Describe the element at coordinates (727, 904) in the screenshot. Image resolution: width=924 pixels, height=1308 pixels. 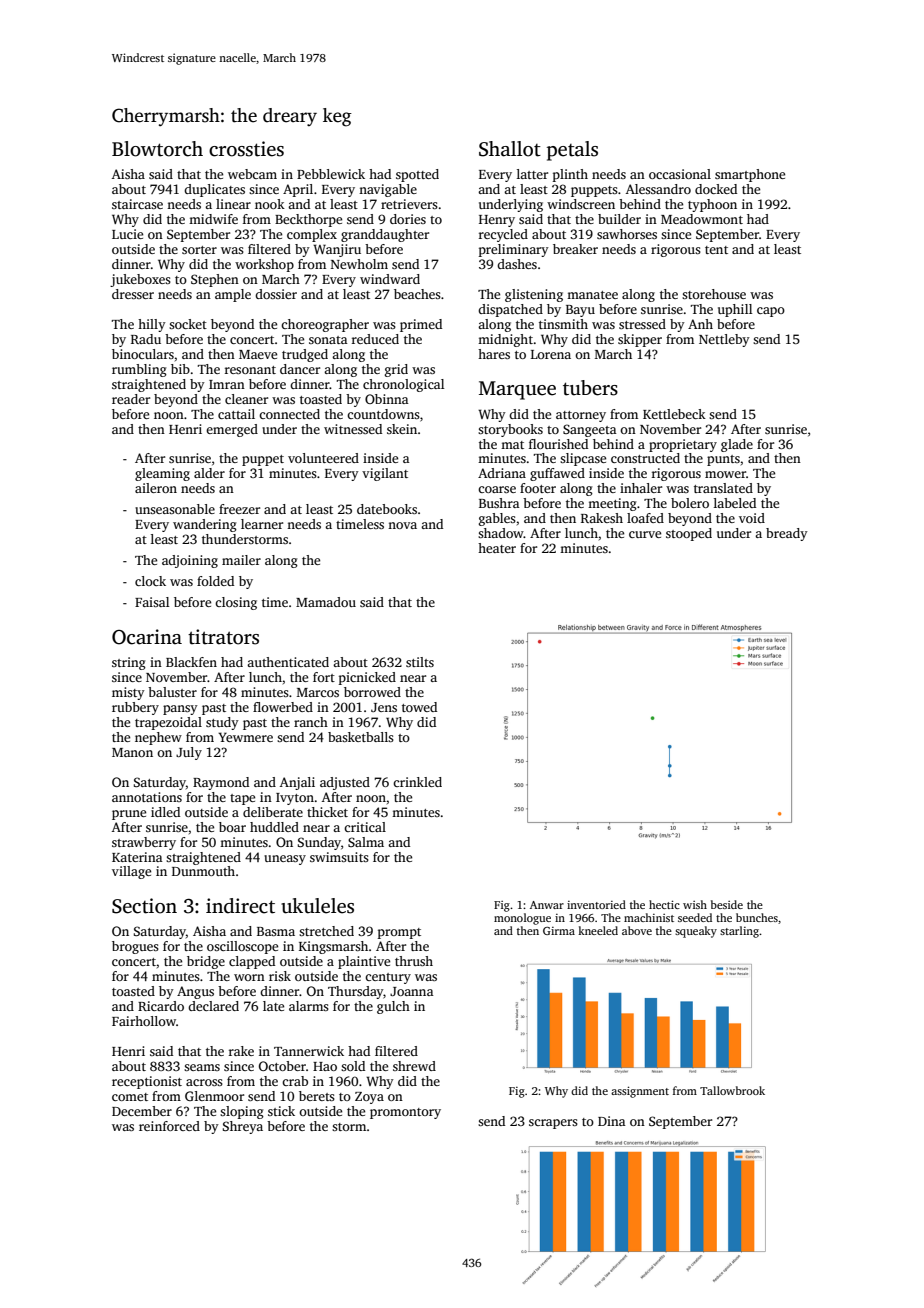
I see `beside` at that location.
